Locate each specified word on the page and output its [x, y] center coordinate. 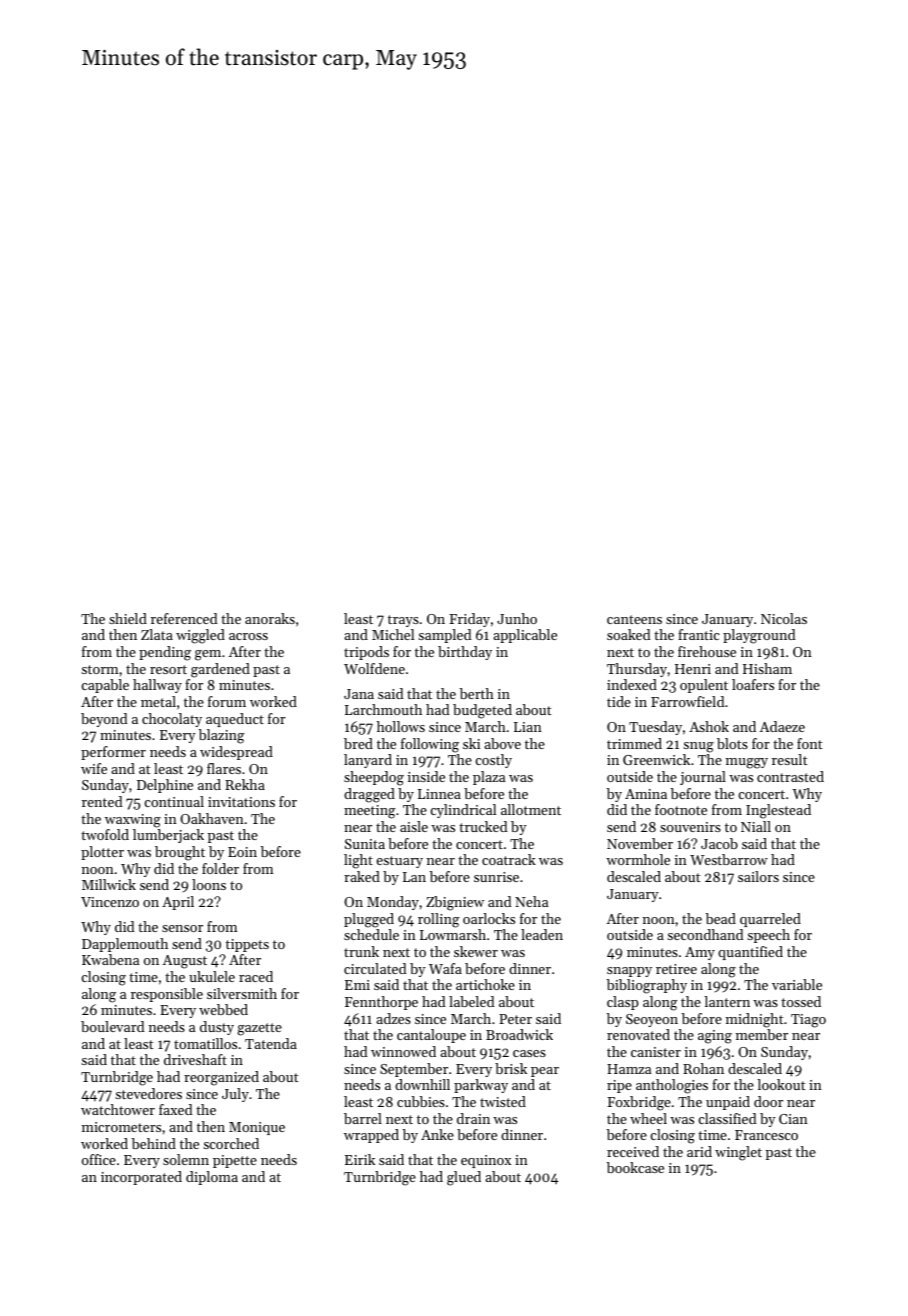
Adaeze [782, 726]
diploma [212, 1178]
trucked [483, 826]
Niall [756, 826]
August [185, 962]
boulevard [112, 1026]
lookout [781, 1084]
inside [426, 776]
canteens [634, 619]
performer [113, 753]
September [414, 1070]
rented [102, 801]
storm [100, 669]
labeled [471, 1001]
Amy [700, 953]
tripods [366, 653]
